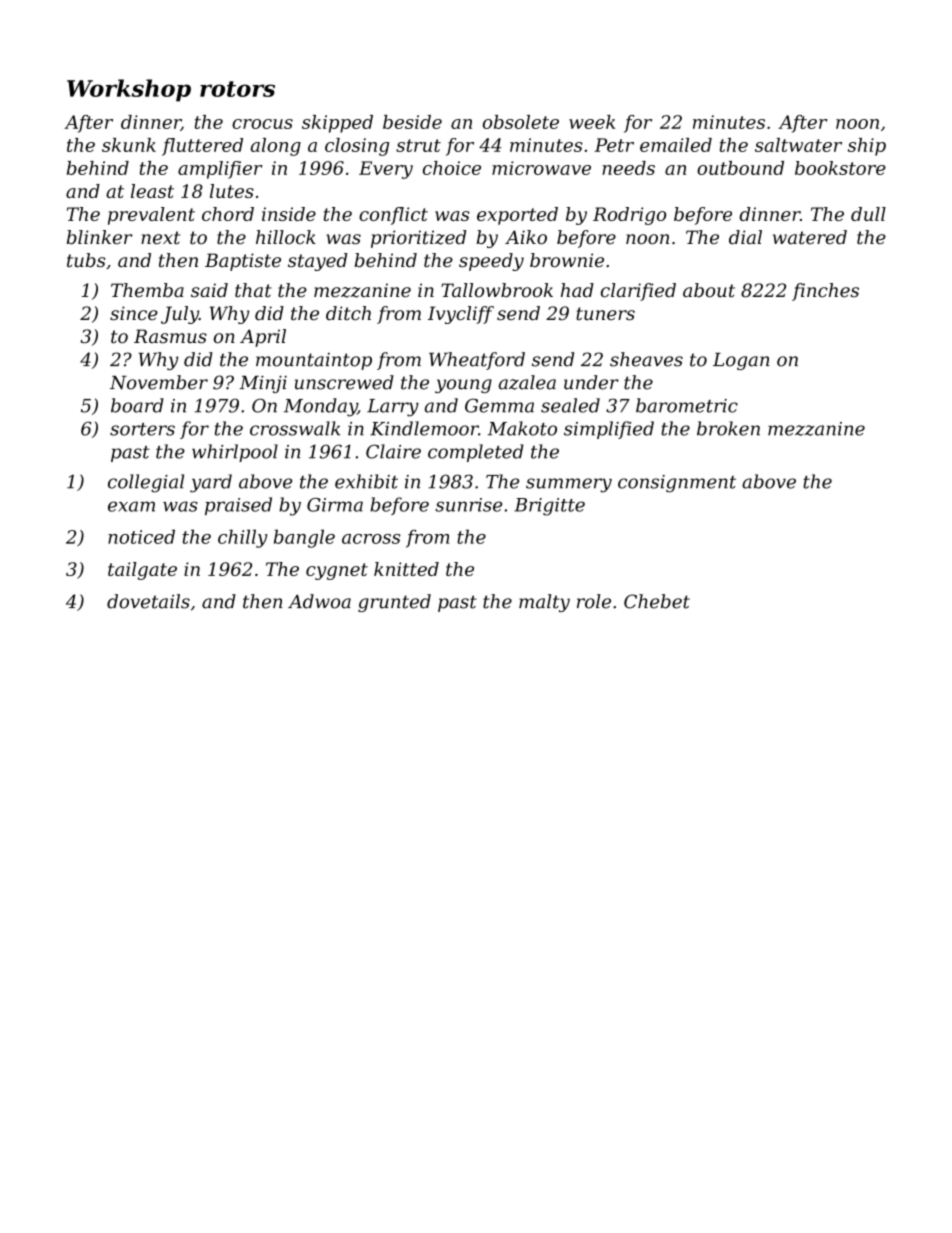 This page has height=1233, width=952. What do you see at coordinates (825, 292) in the page?
I see `finches` at bounding box center [825, 292].
